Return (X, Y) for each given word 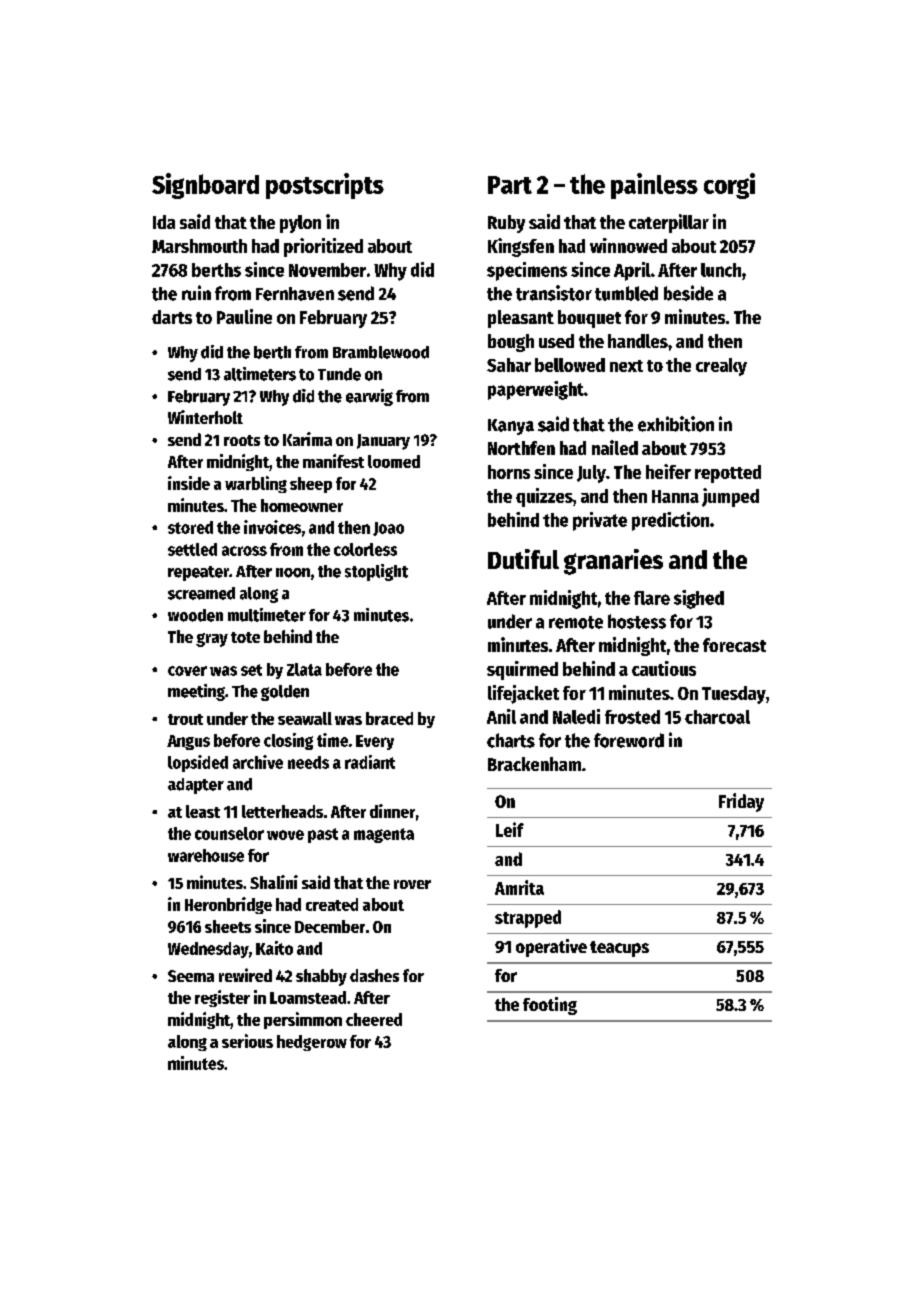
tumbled (626, 293)
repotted (728, 474)
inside (189, 483)
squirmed (522, 670)
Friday (741, 802)
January (383, 442)
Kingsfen (521, 247)
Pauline (244, 316)
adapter (196, 786)
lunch (721, 270)
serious (247, 1041)
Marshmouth (199, 246)
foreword (629, 740)
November (327, 270)
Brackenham (534, 764)
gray (212, 640)
